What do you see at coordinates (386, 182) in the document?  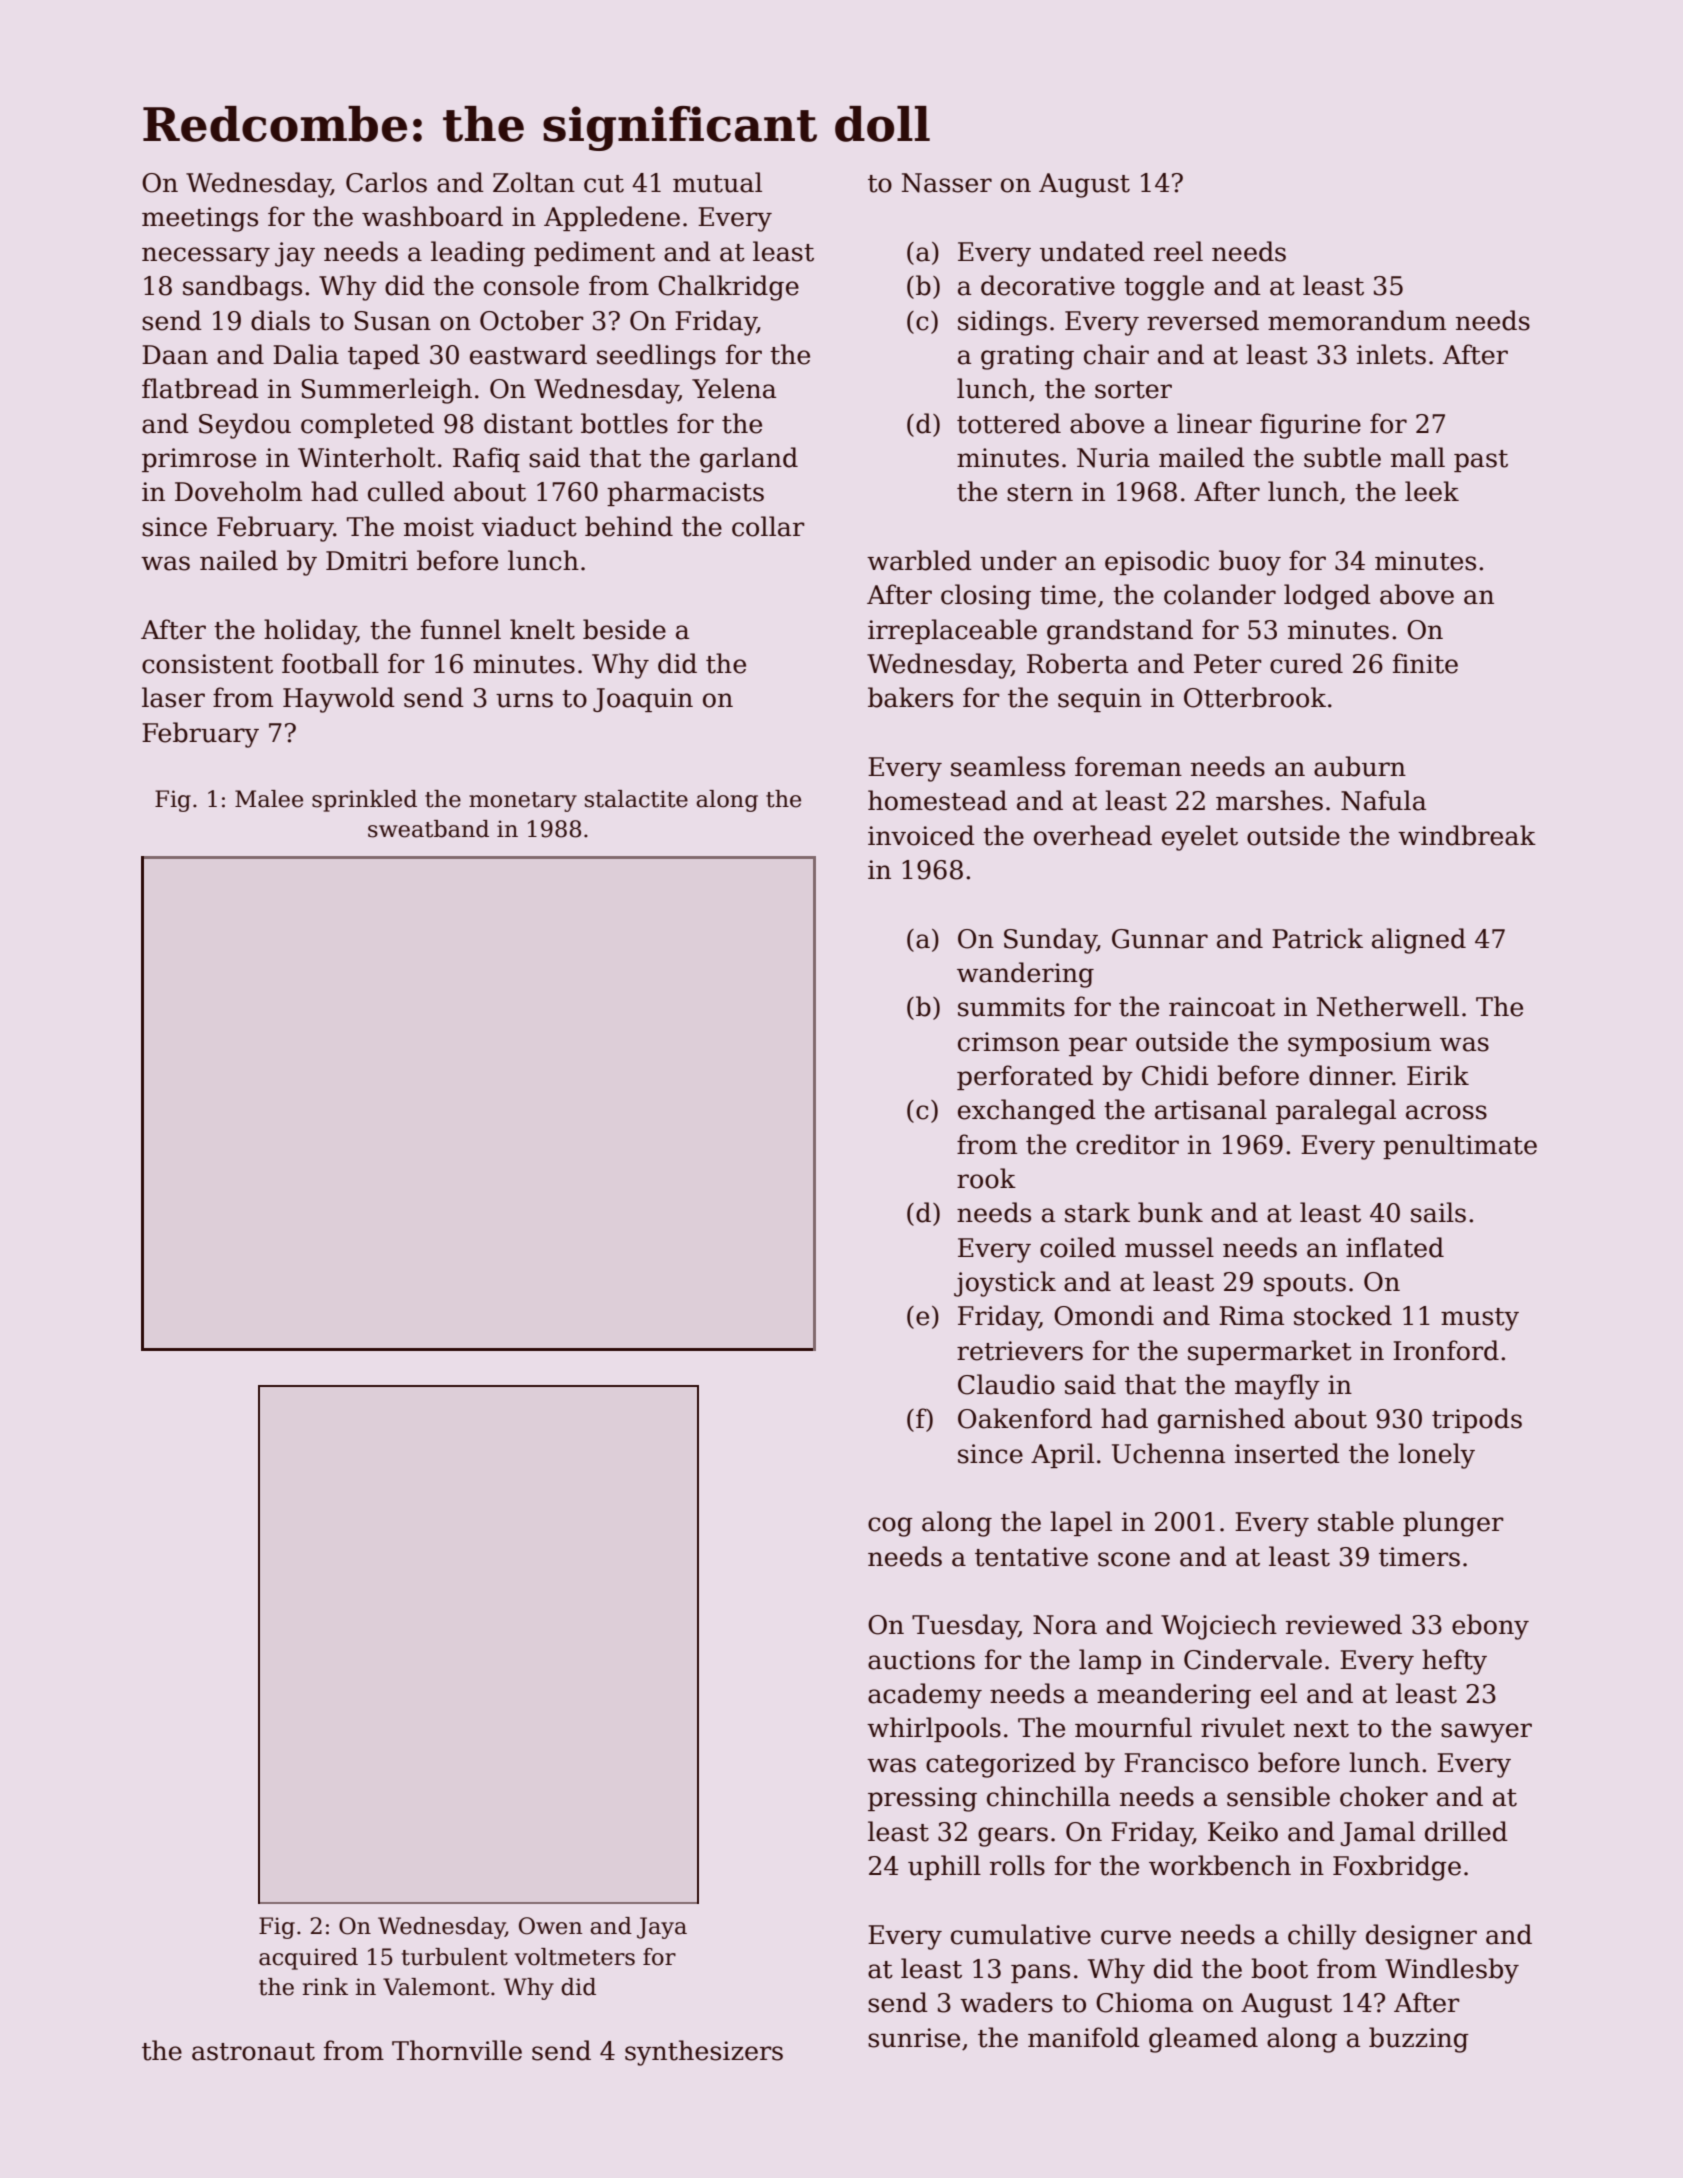 I see `Carlos` at bounding box center [386, 182].
